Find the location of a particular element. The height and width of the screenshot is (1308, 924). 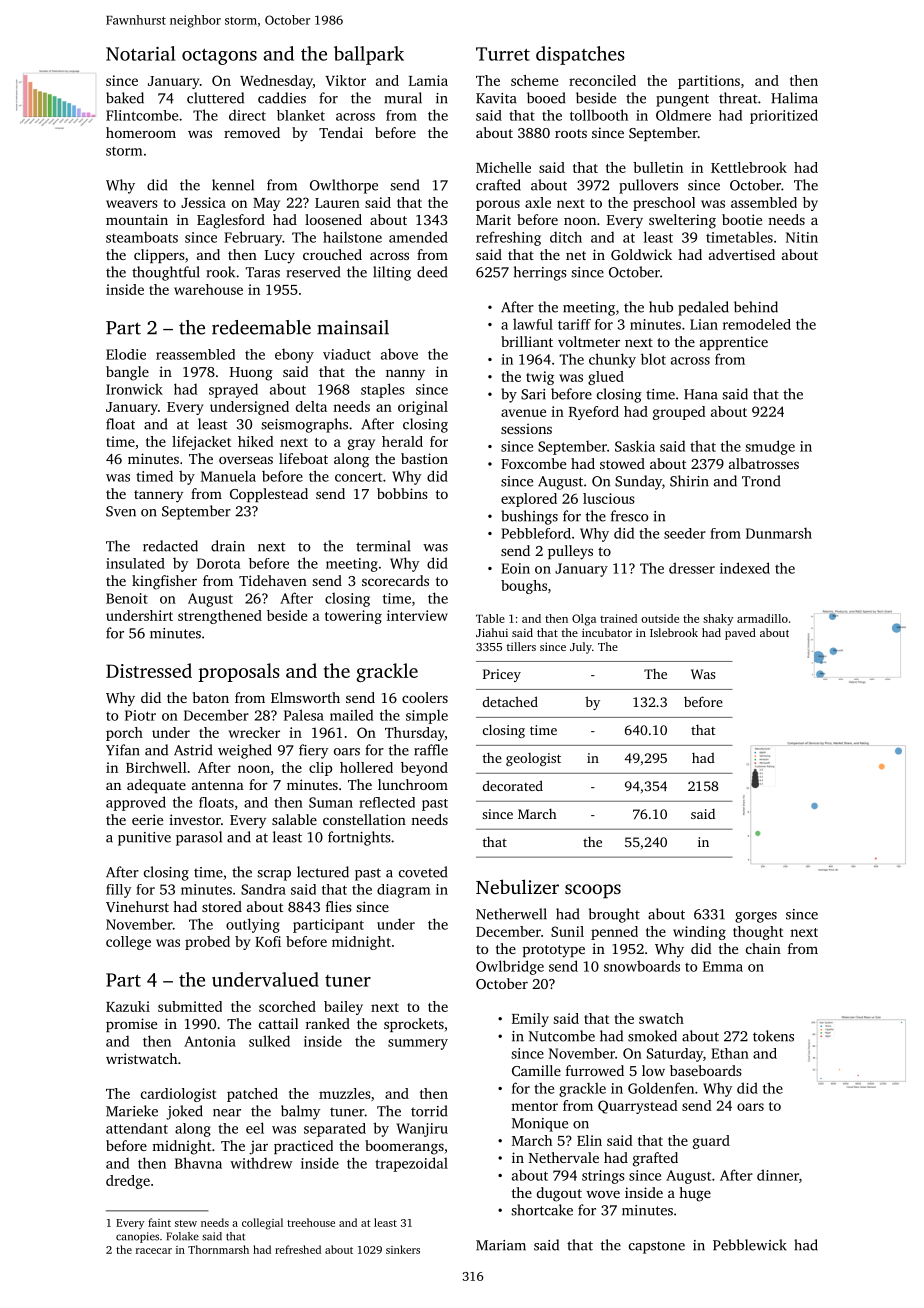

racecar is located at coordinates (154, 1251).
